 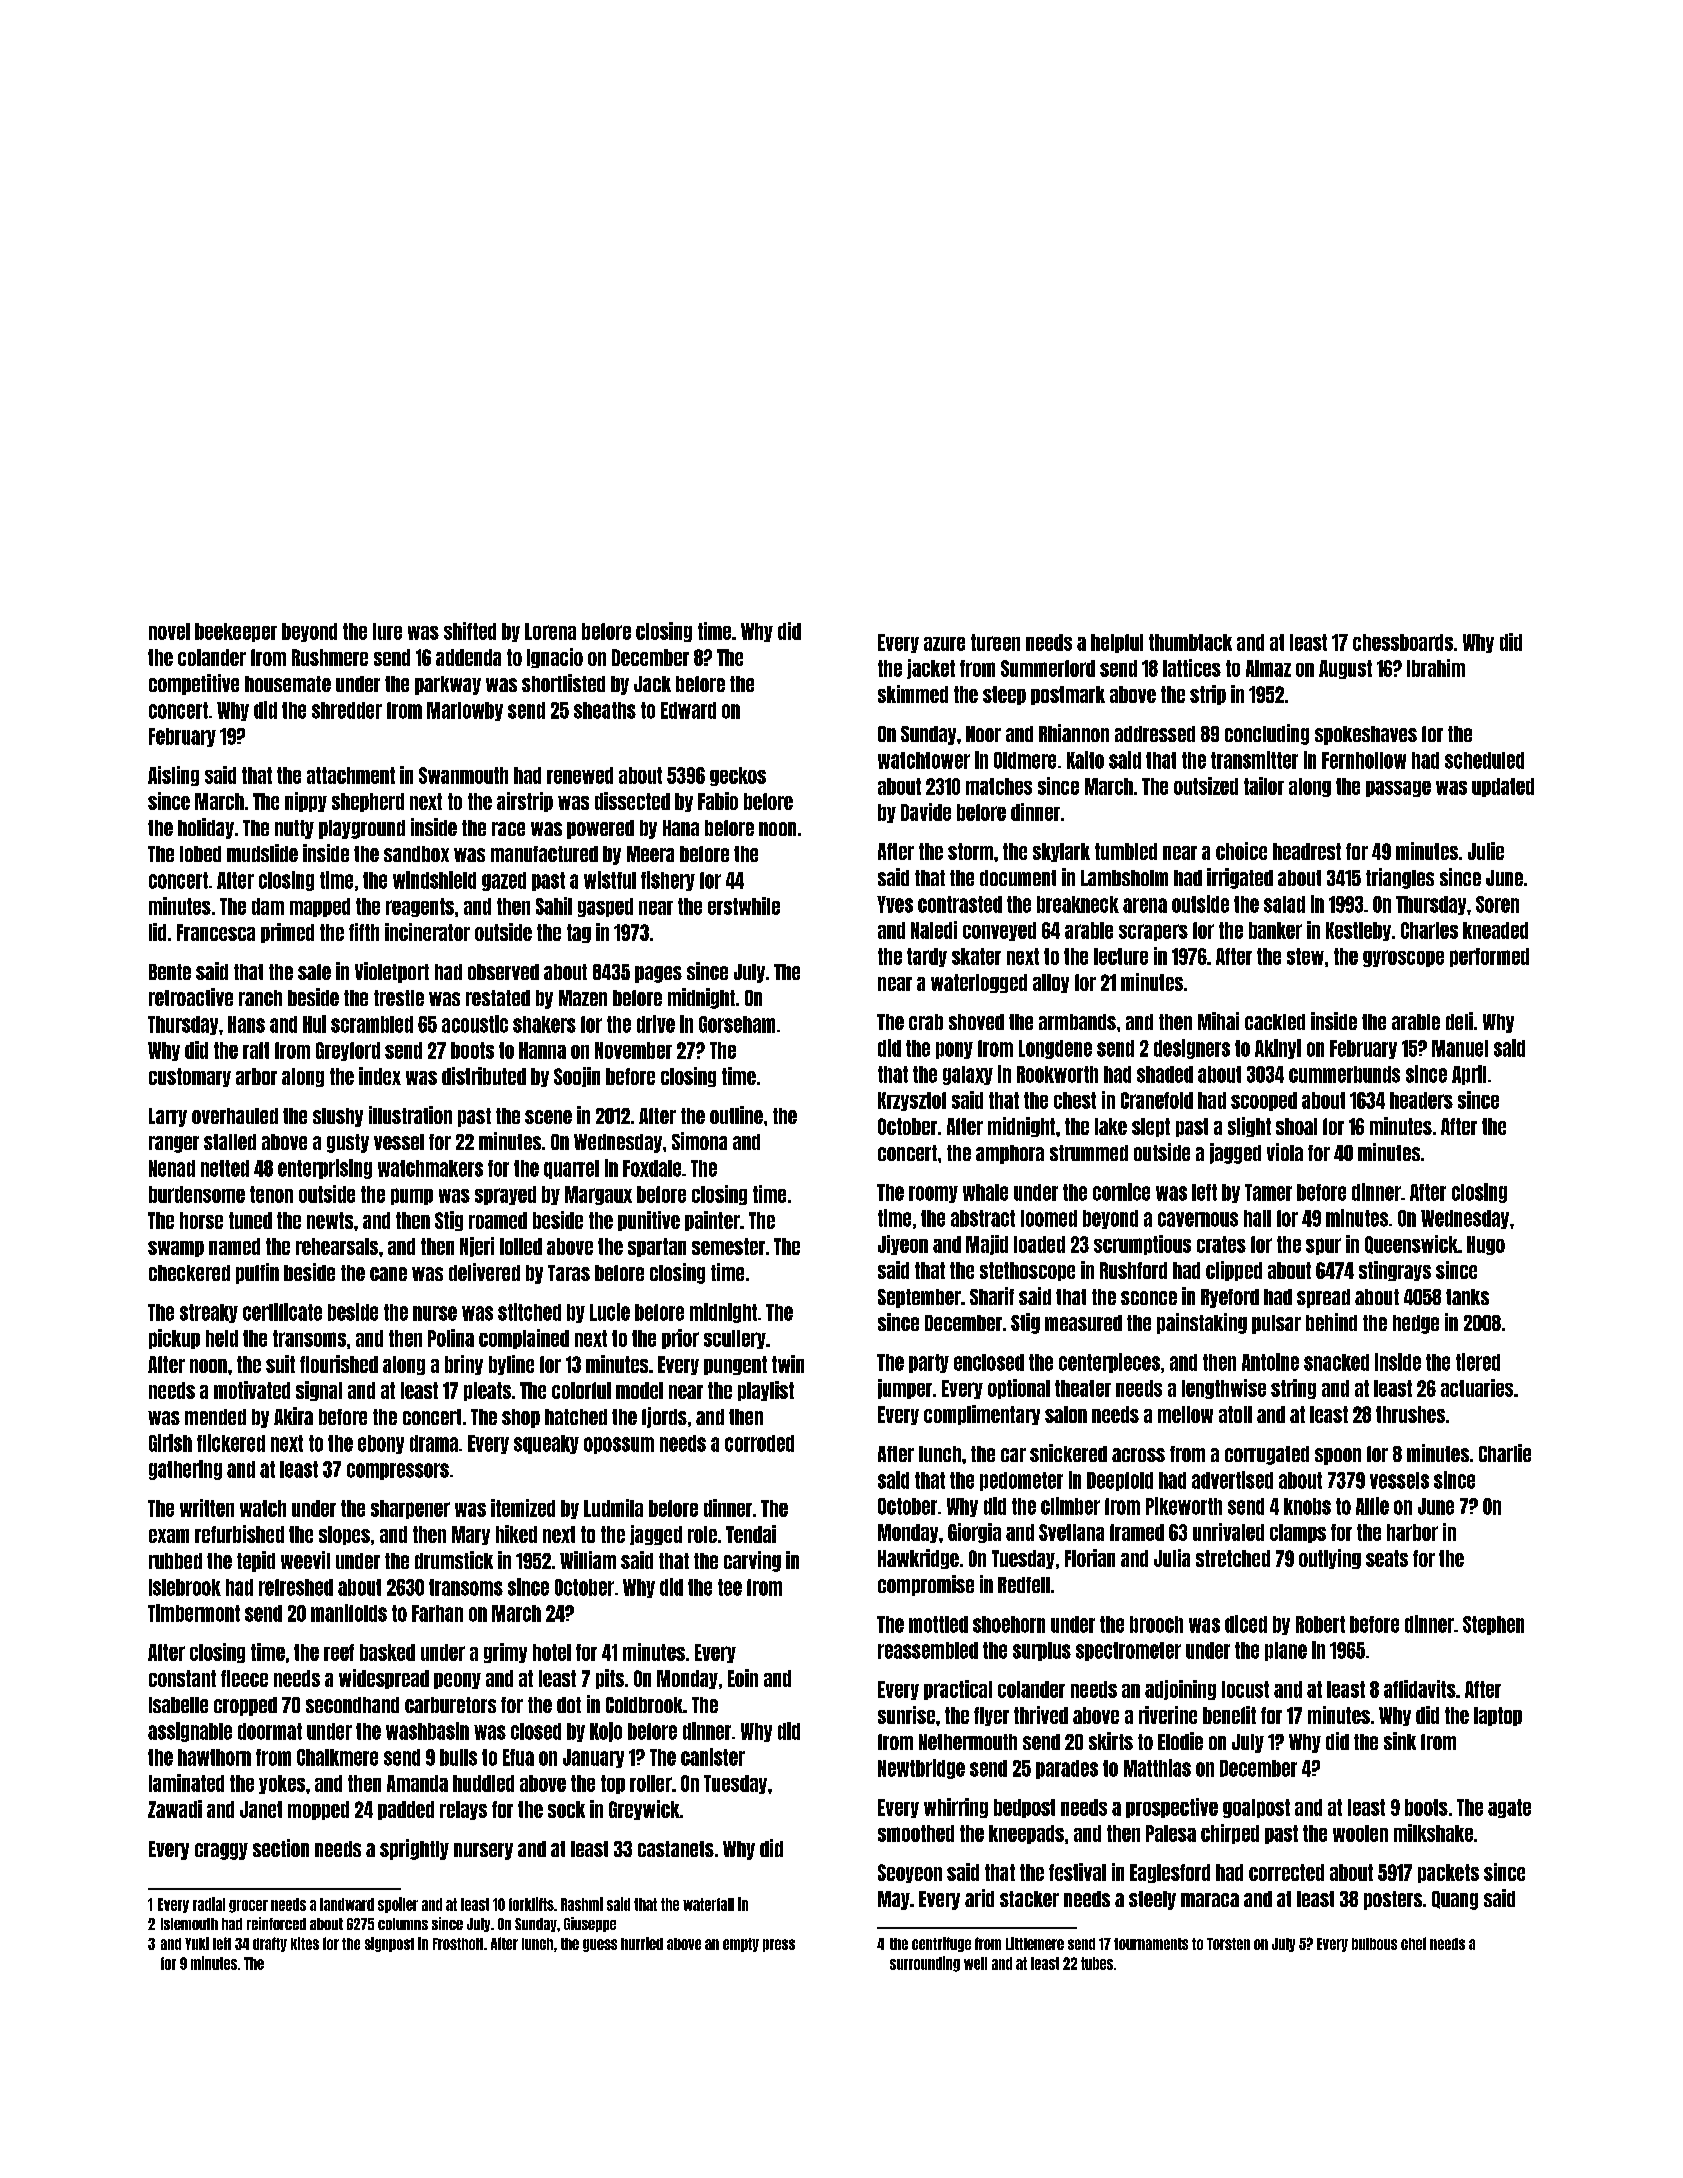 What do you see at coordinates (347, 710) in the image?
I see `shredder` at bounding box center [347, 710].
